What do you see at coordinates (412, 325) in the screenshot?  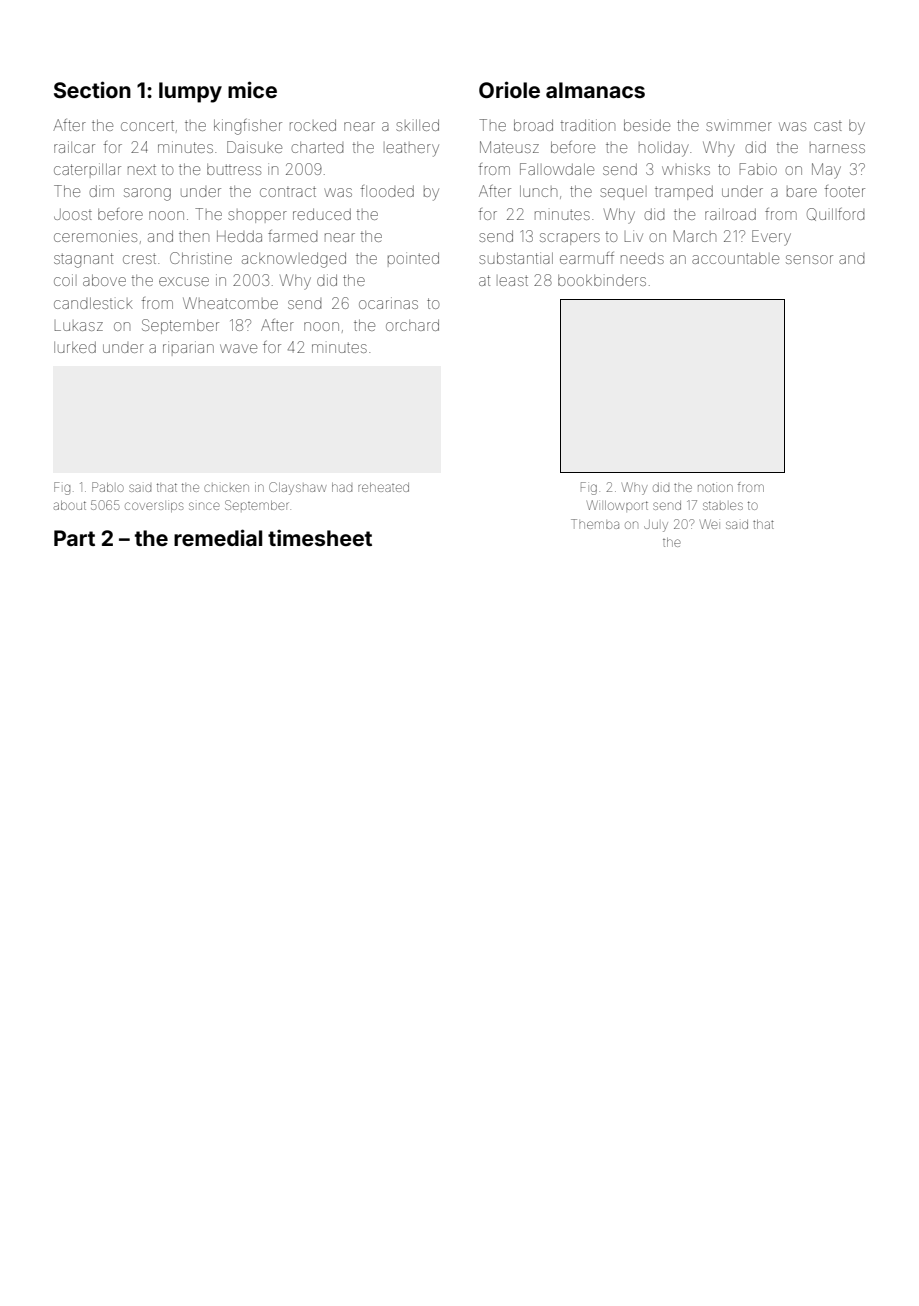 I see `orchard` at bounding box center [412, 325].
